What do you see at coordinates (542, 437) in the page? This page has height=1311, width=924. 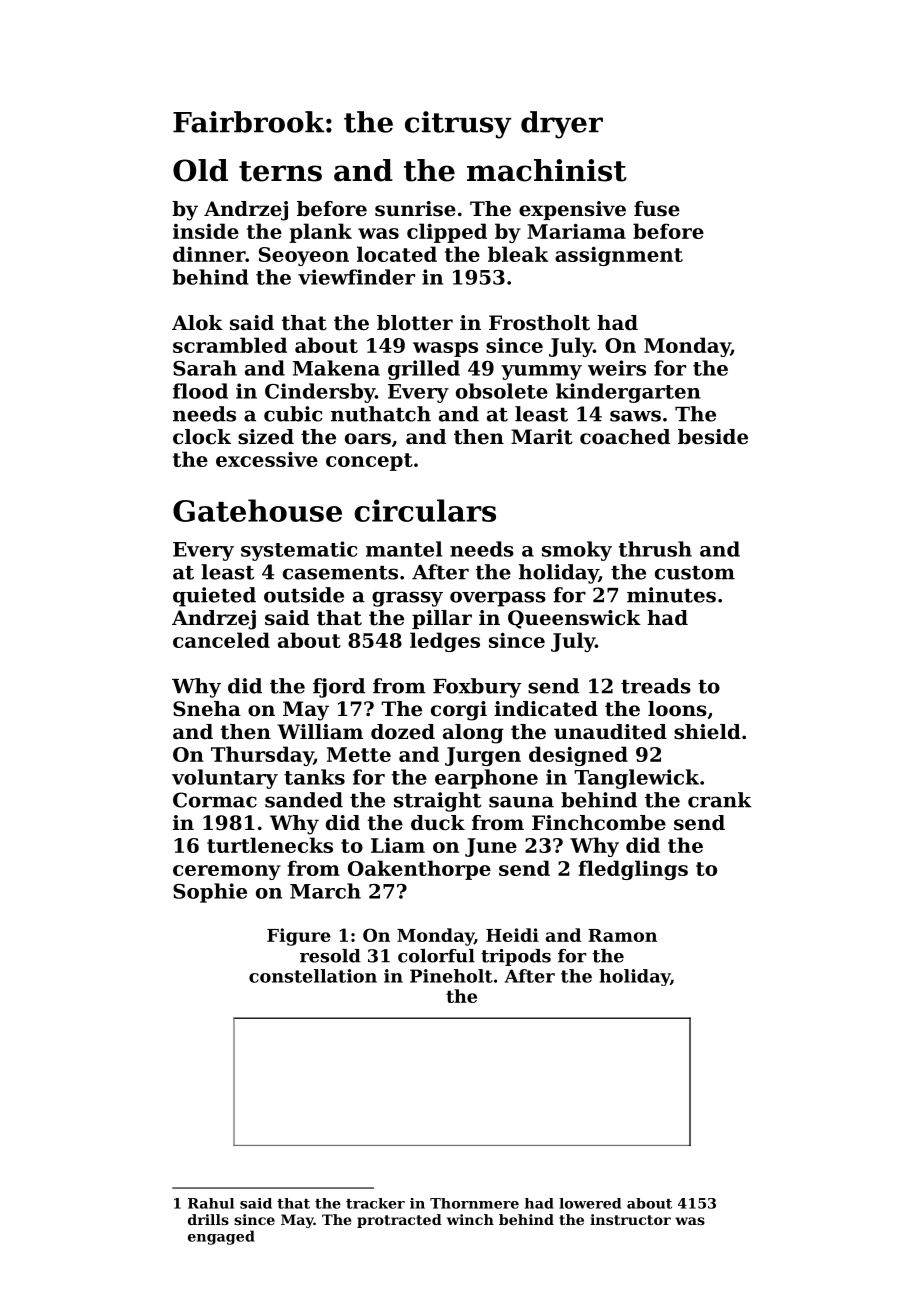 I see `Marit` at bounding box center [542, 437].
